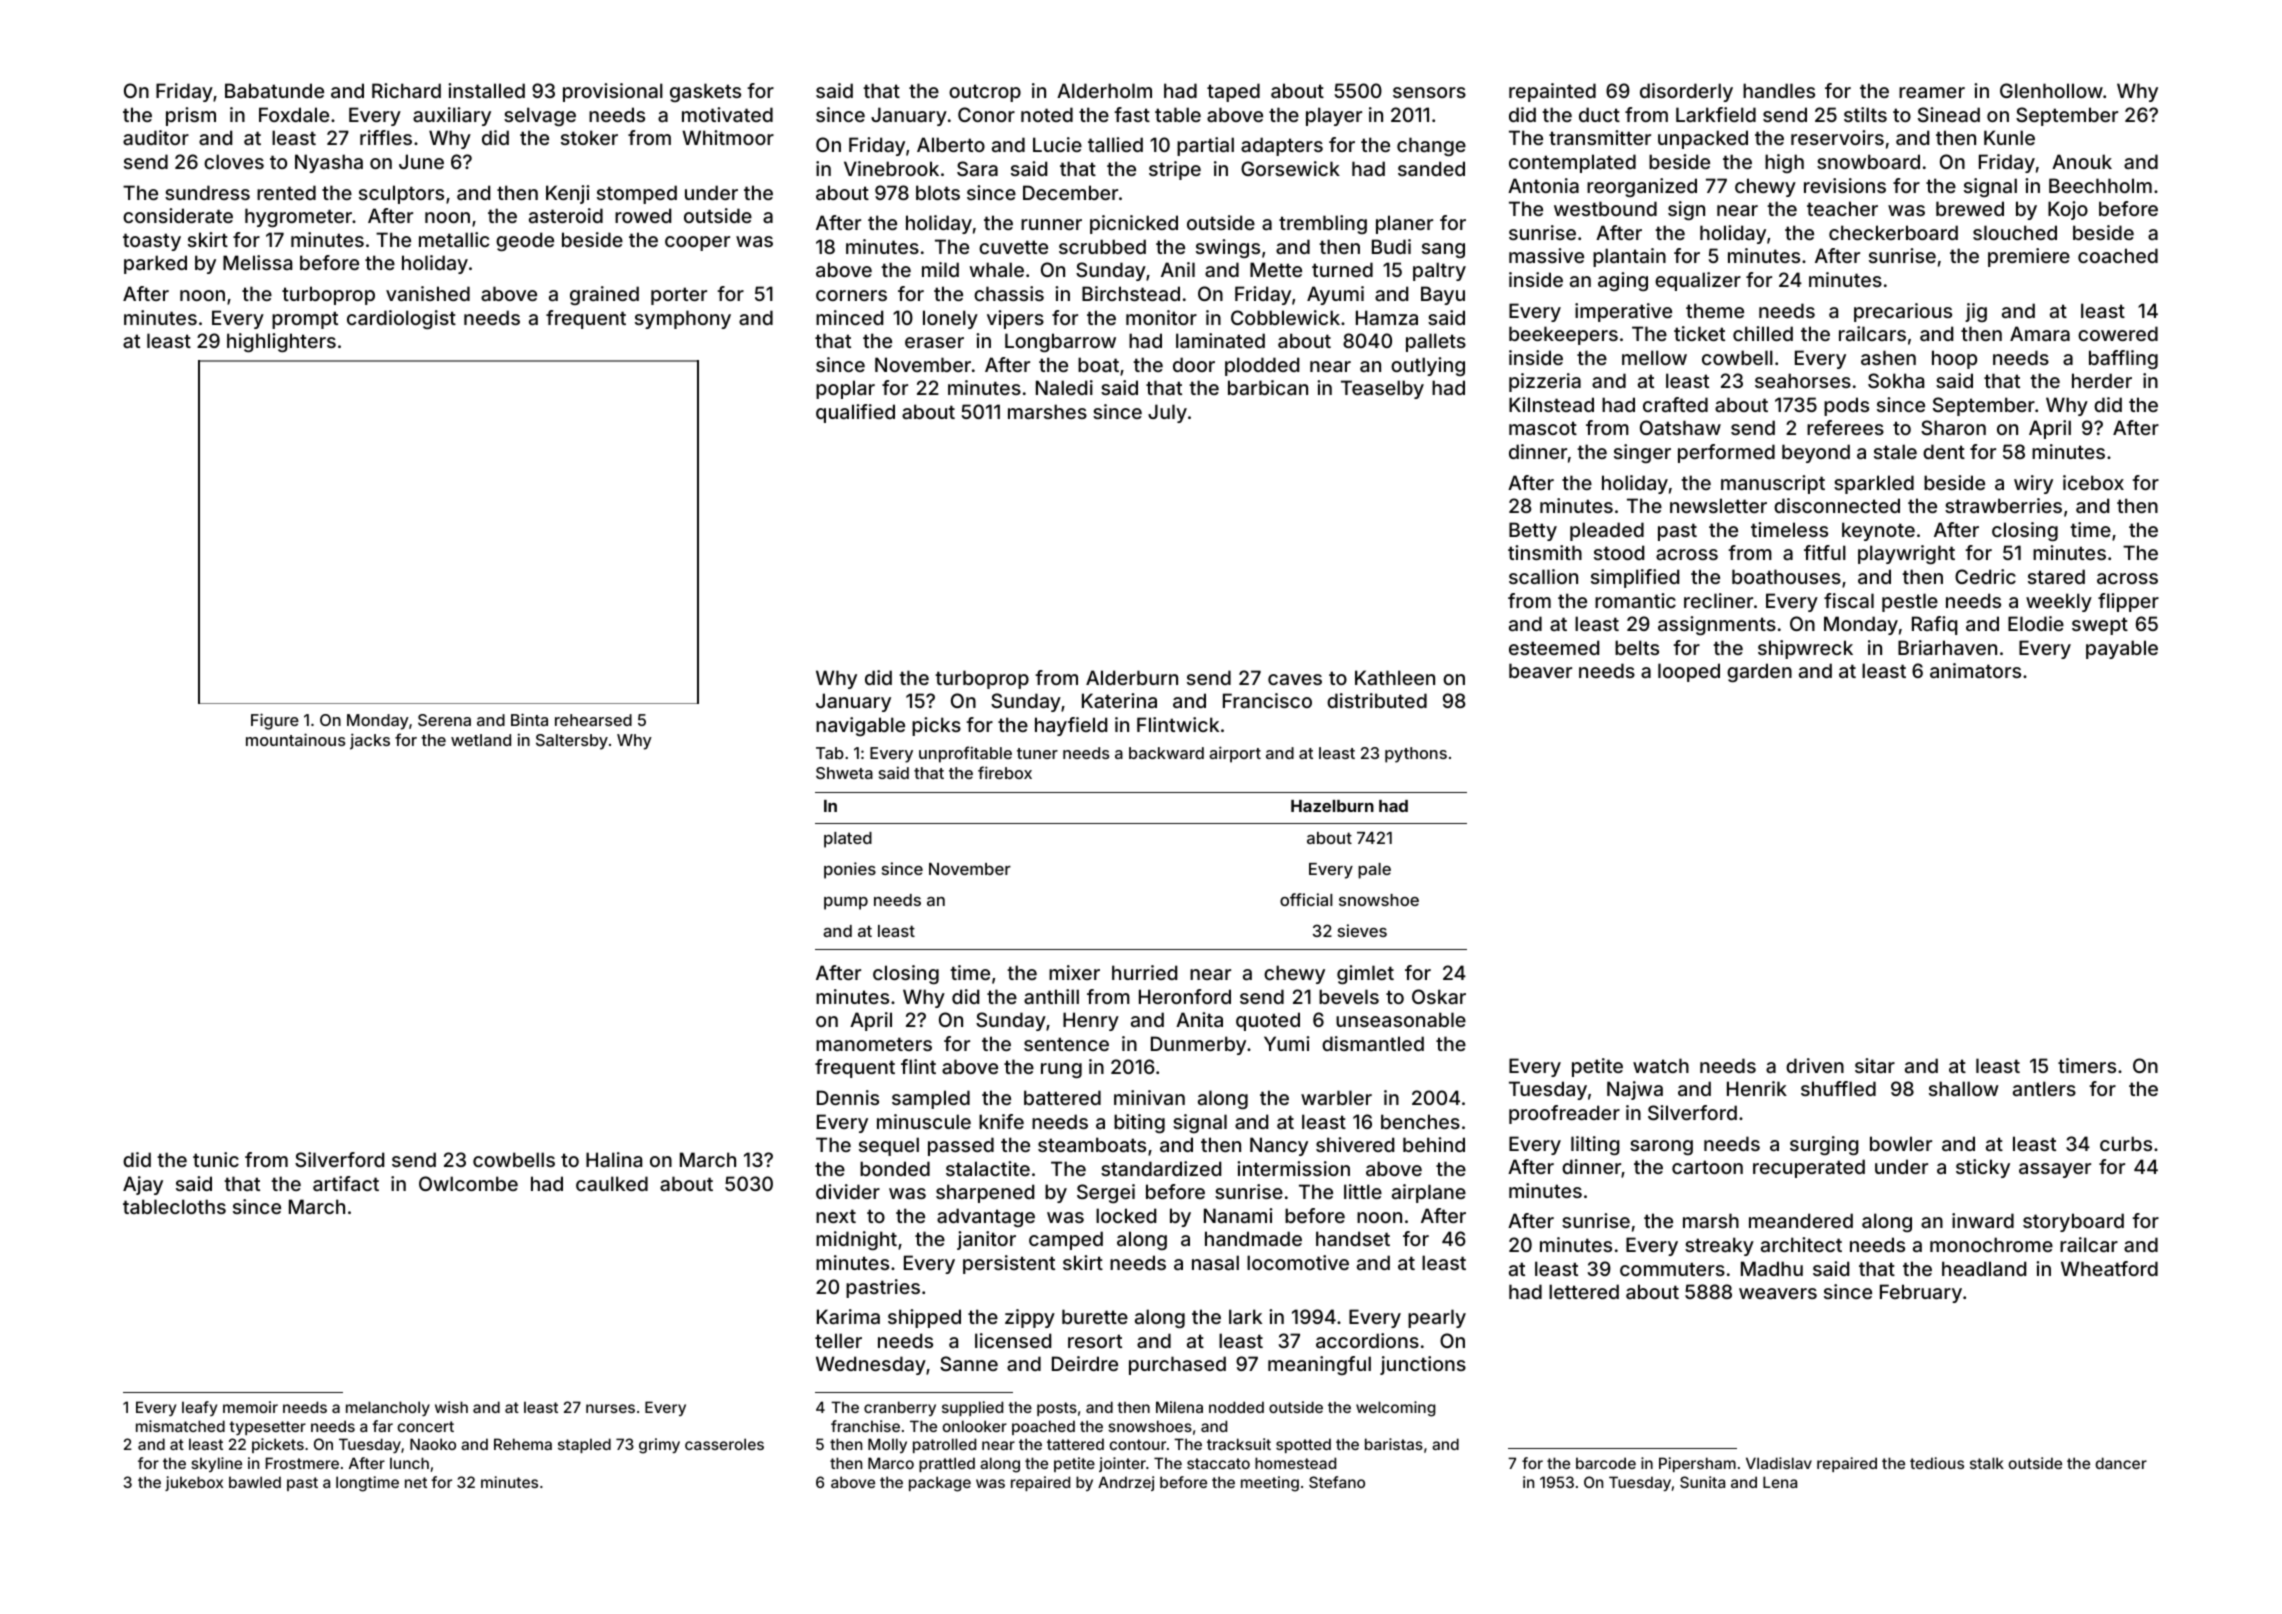 This screenshot has width=2282, height=1614. What do you see at coordinates (451, 1407) in the screenshot?
I see `wish` at bounding box center [451, 1407].
